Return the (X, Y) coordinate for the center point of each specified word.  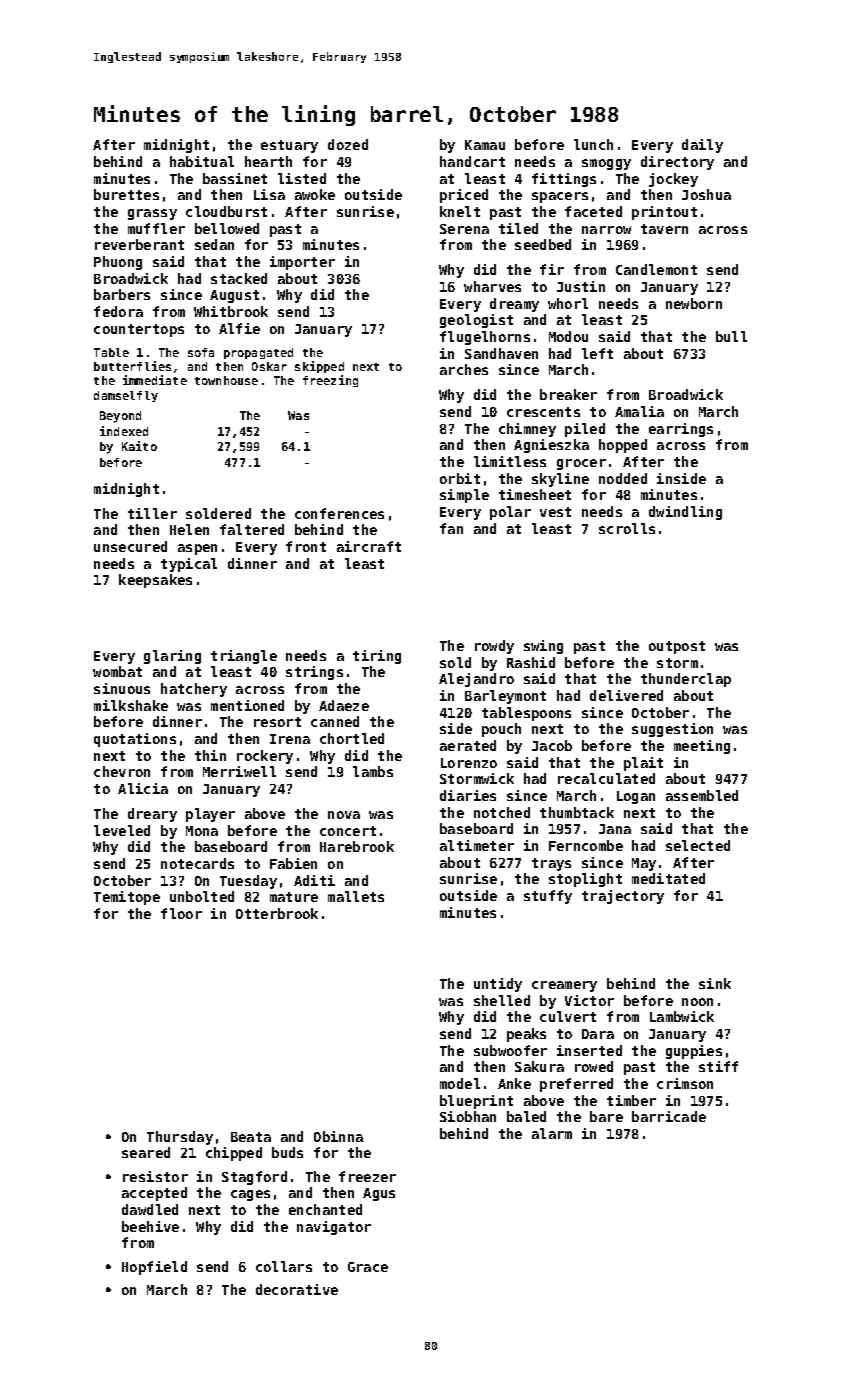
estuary (289, 146)
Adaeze (344, 705)
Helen (189, 529)
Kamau (485, 145)
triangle (244, 657)
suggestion (672, 730)
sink (715, 983)
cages (250, 1195)
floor (181, 913)
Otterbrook (277, 913)
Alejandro (476, 680)
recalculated (606, 778)
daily (702, 146)
